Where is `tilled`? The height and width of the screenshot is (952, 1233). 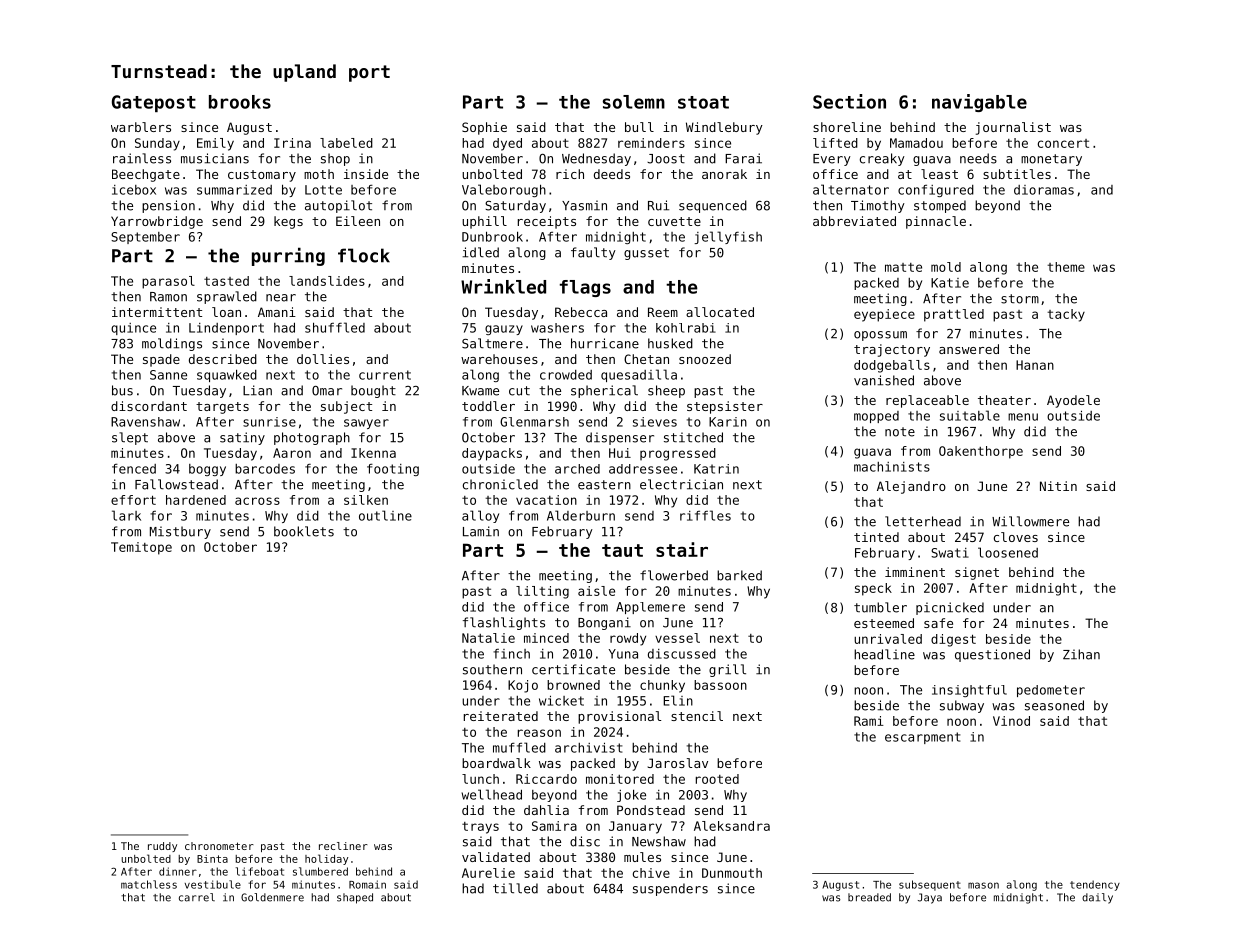
tilled is located at coordinates (515, 888).
